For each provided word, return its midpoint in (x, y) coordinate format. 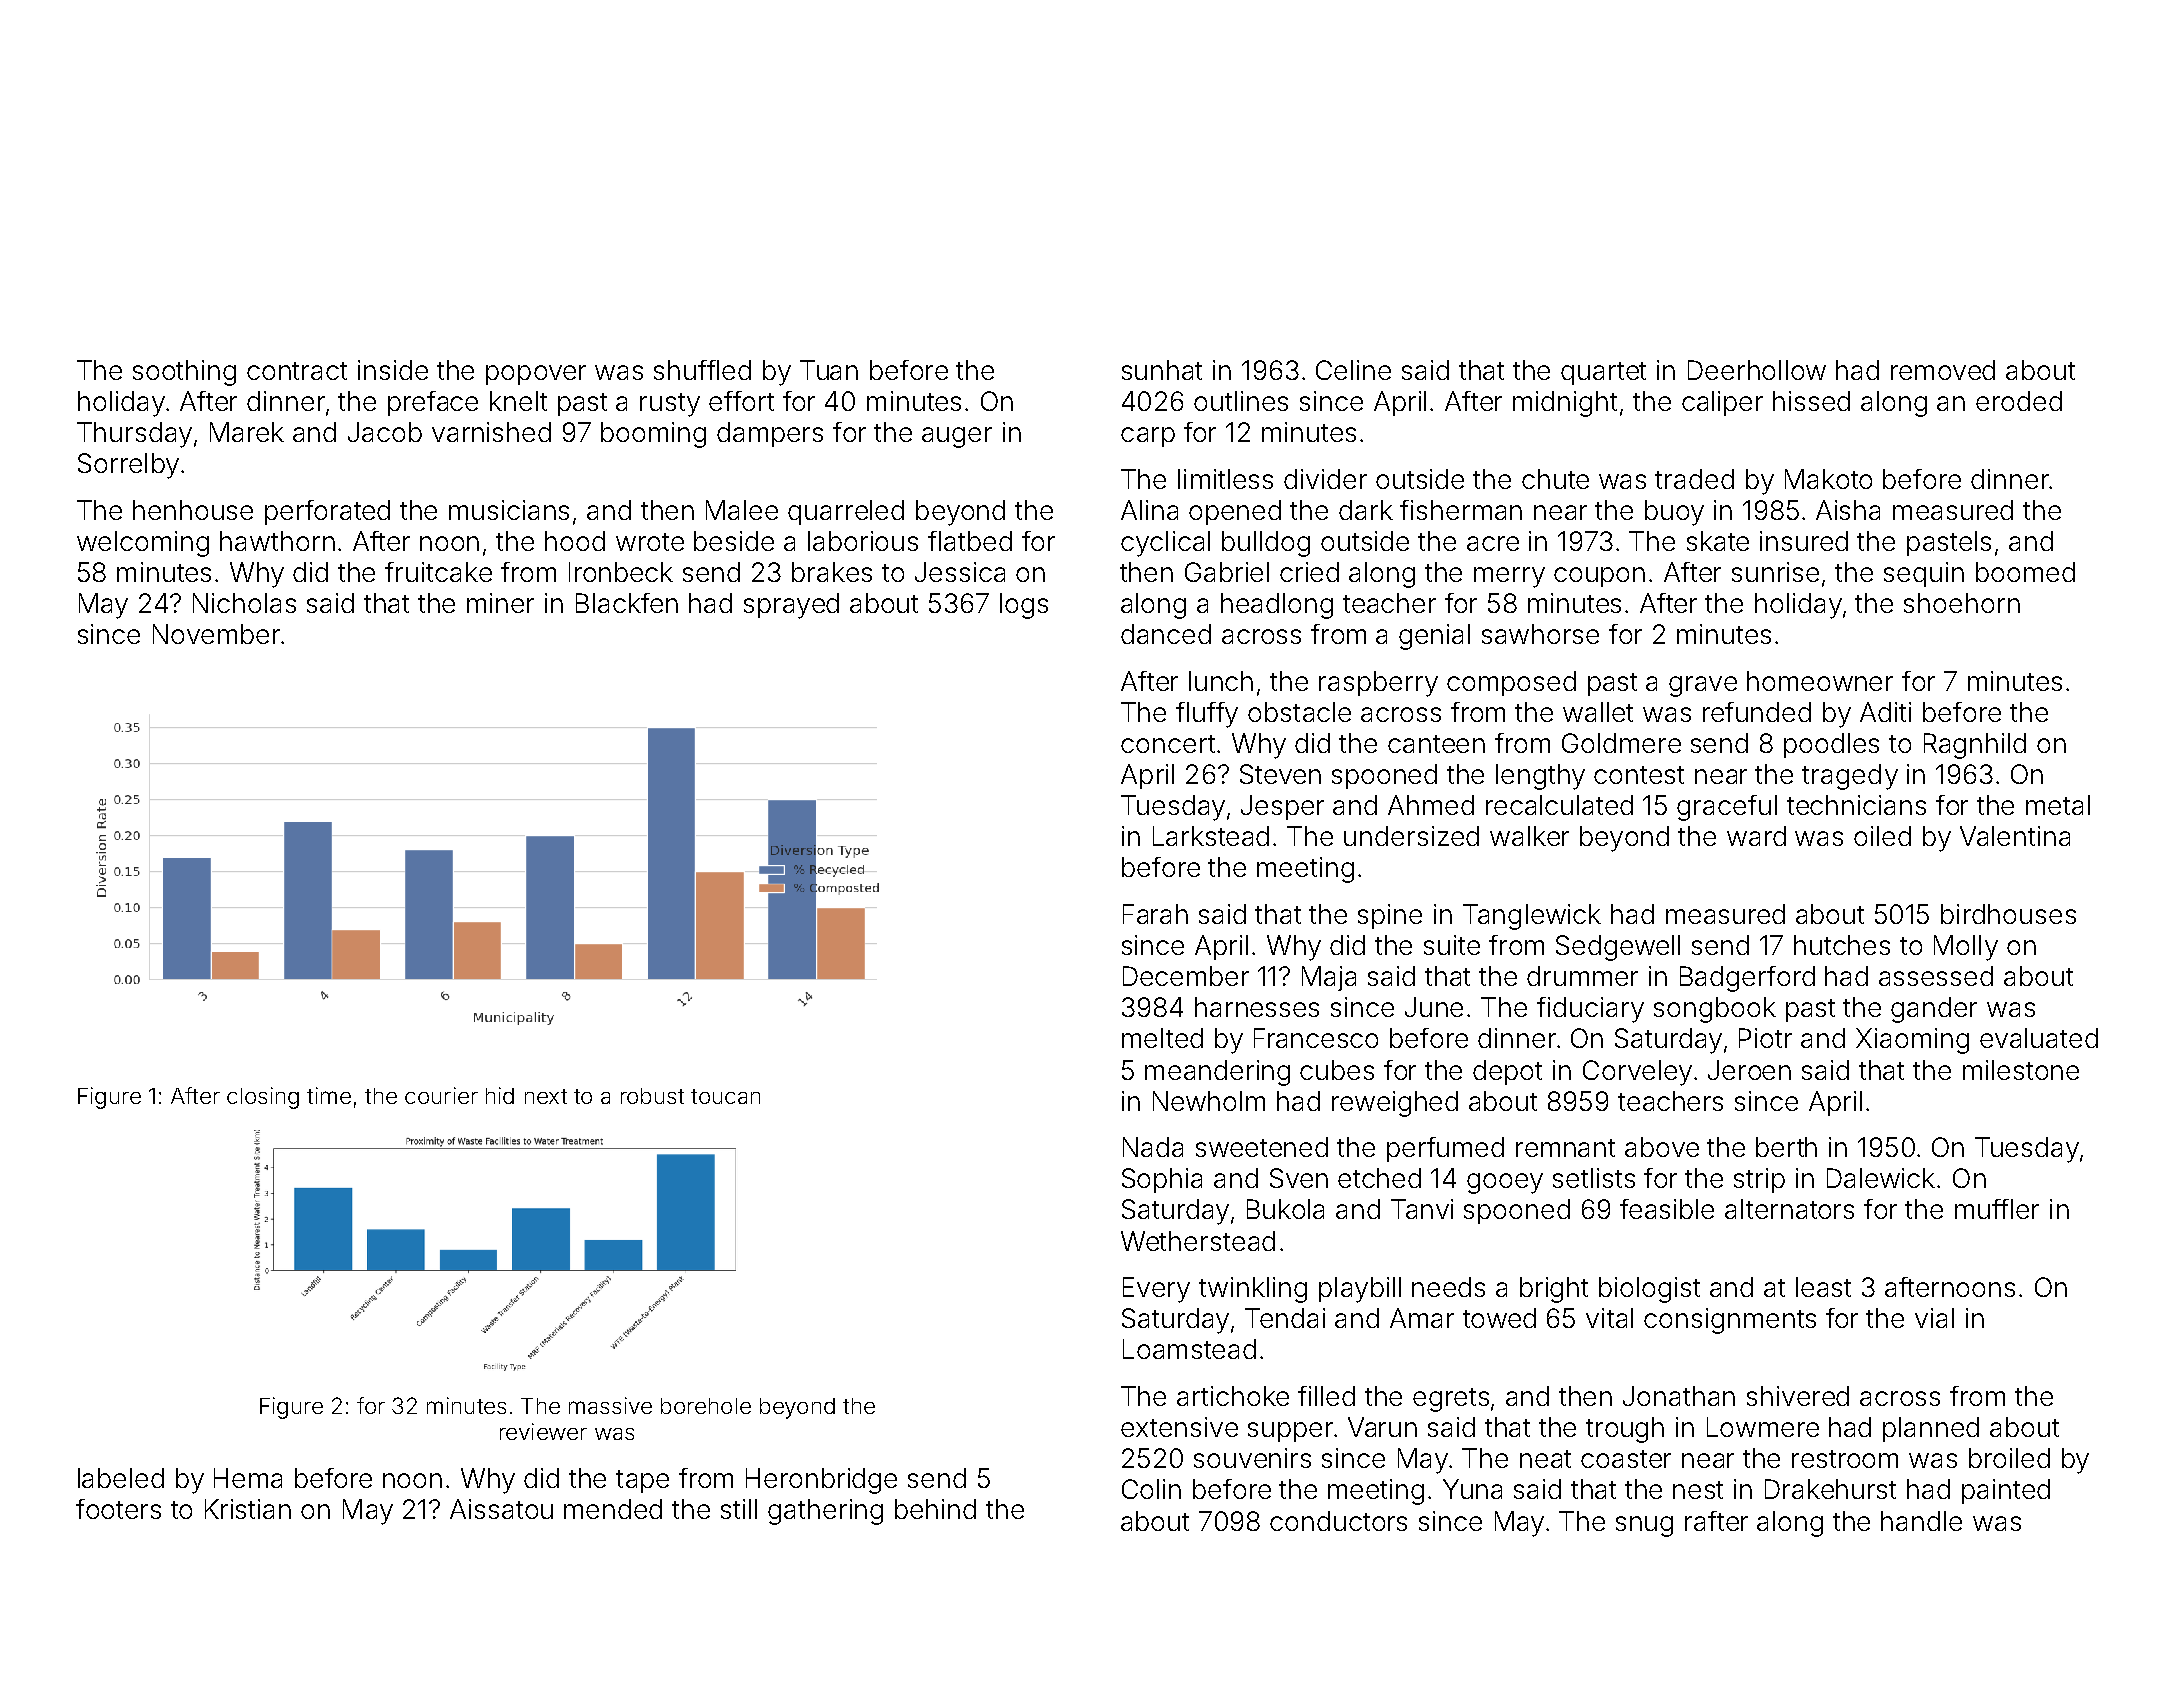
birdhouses (2008, 914)
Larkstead (1211, 836)
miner (500, 603)
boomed (2025, 572)
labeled (121, 1478)
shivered (1798, 1396)
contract (297, 371)
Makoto (1828, 479)
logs (1024, 606)
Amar (1422, 1318)
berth (1786, 1147)
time (329, 1095)
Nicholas (244, 603)
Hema (248, 1478)
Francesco (1316, 1038)
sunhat (1162, 370)
